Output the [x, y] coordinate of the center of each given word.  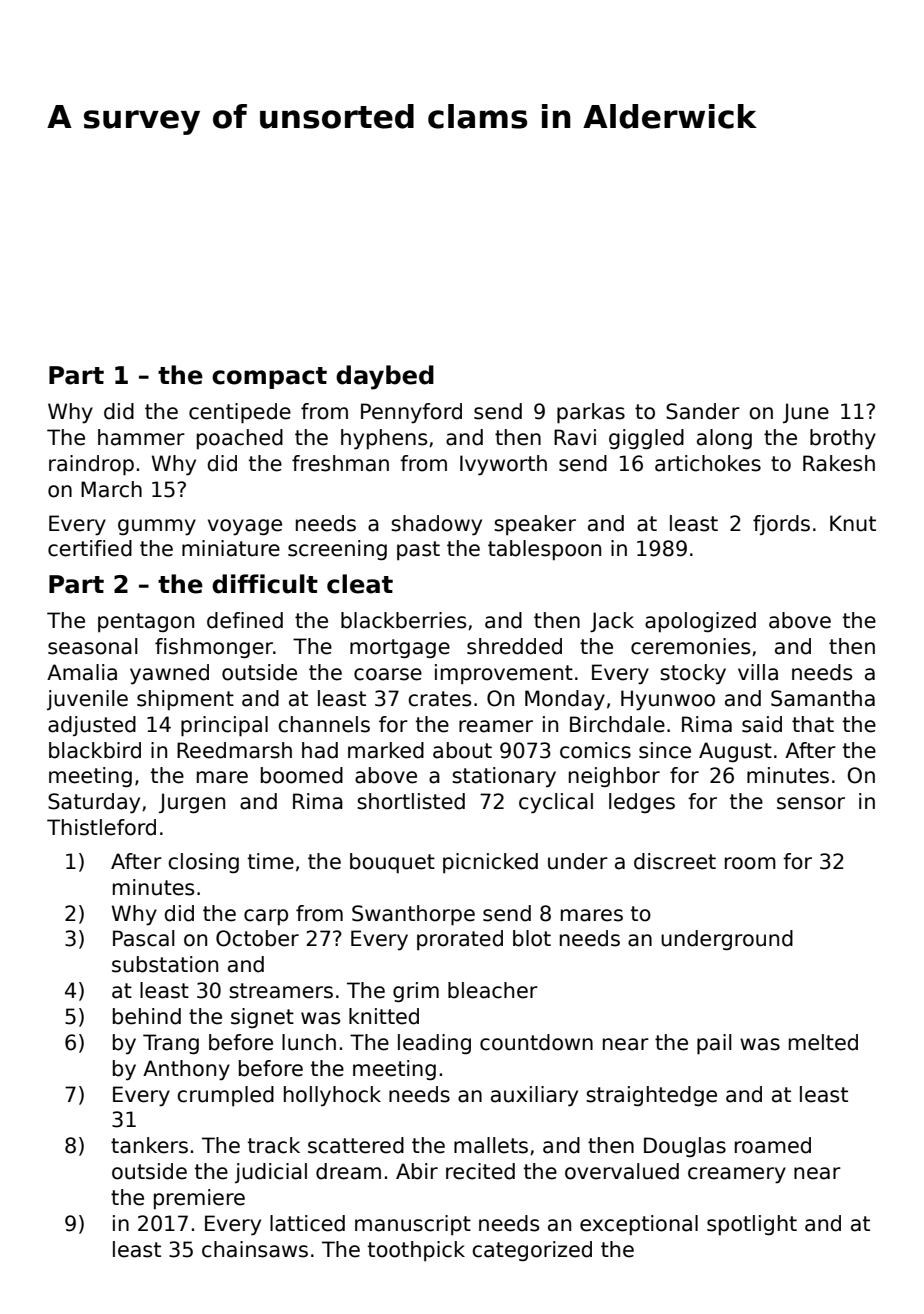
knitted [384, 1016]
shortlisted [411, 801]
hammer [141, 437]
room [750, 863]
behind [147, 1016]
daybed [385, 377]
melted [823, 1042]
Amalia [82, 672]
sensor [811, 803]
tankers [149, 1145]
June [806, 413]
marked [386, 750]
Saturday [94, 803]
